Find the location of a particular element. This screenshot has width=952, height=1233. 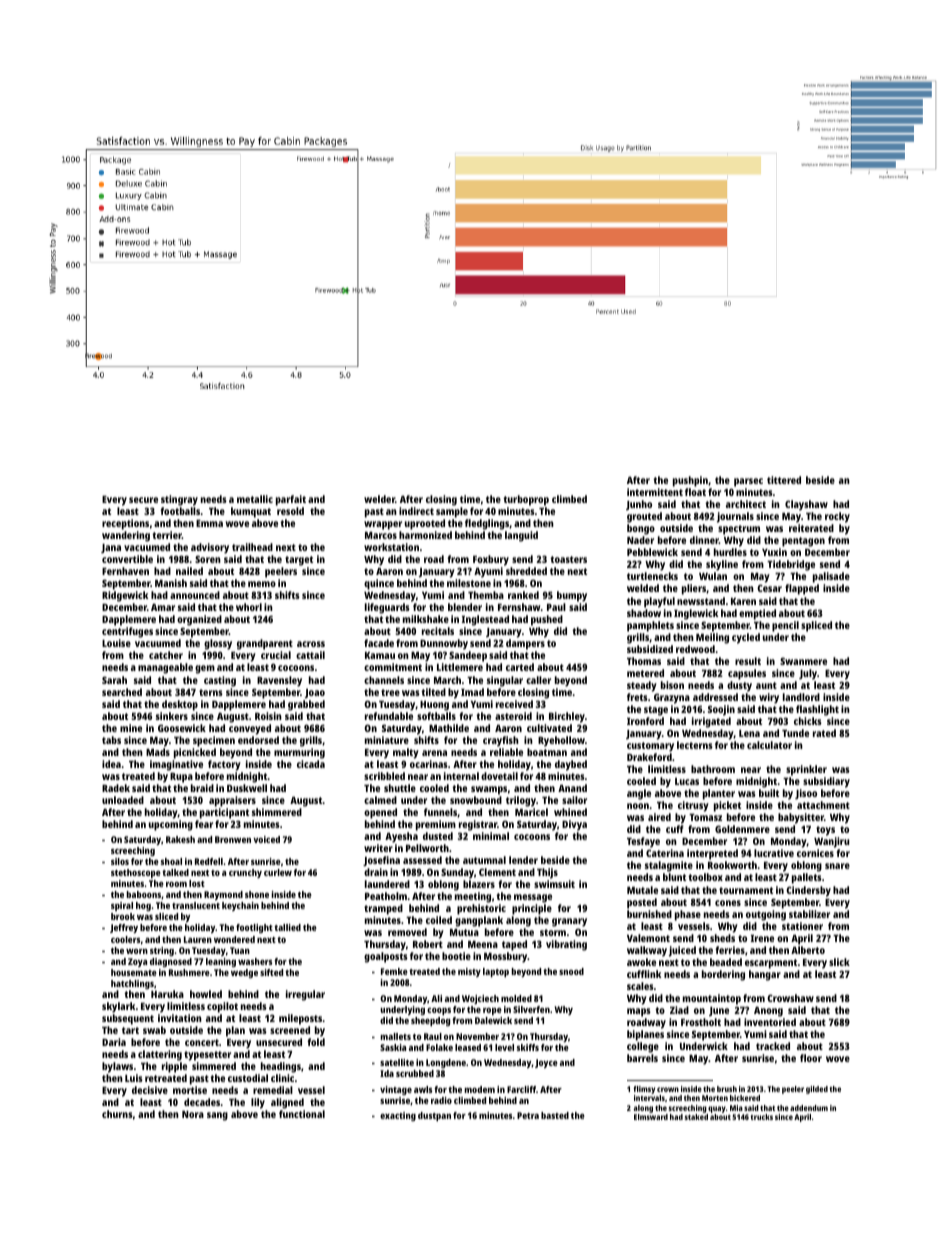

Folake is located at coordinates (439, 1047).
